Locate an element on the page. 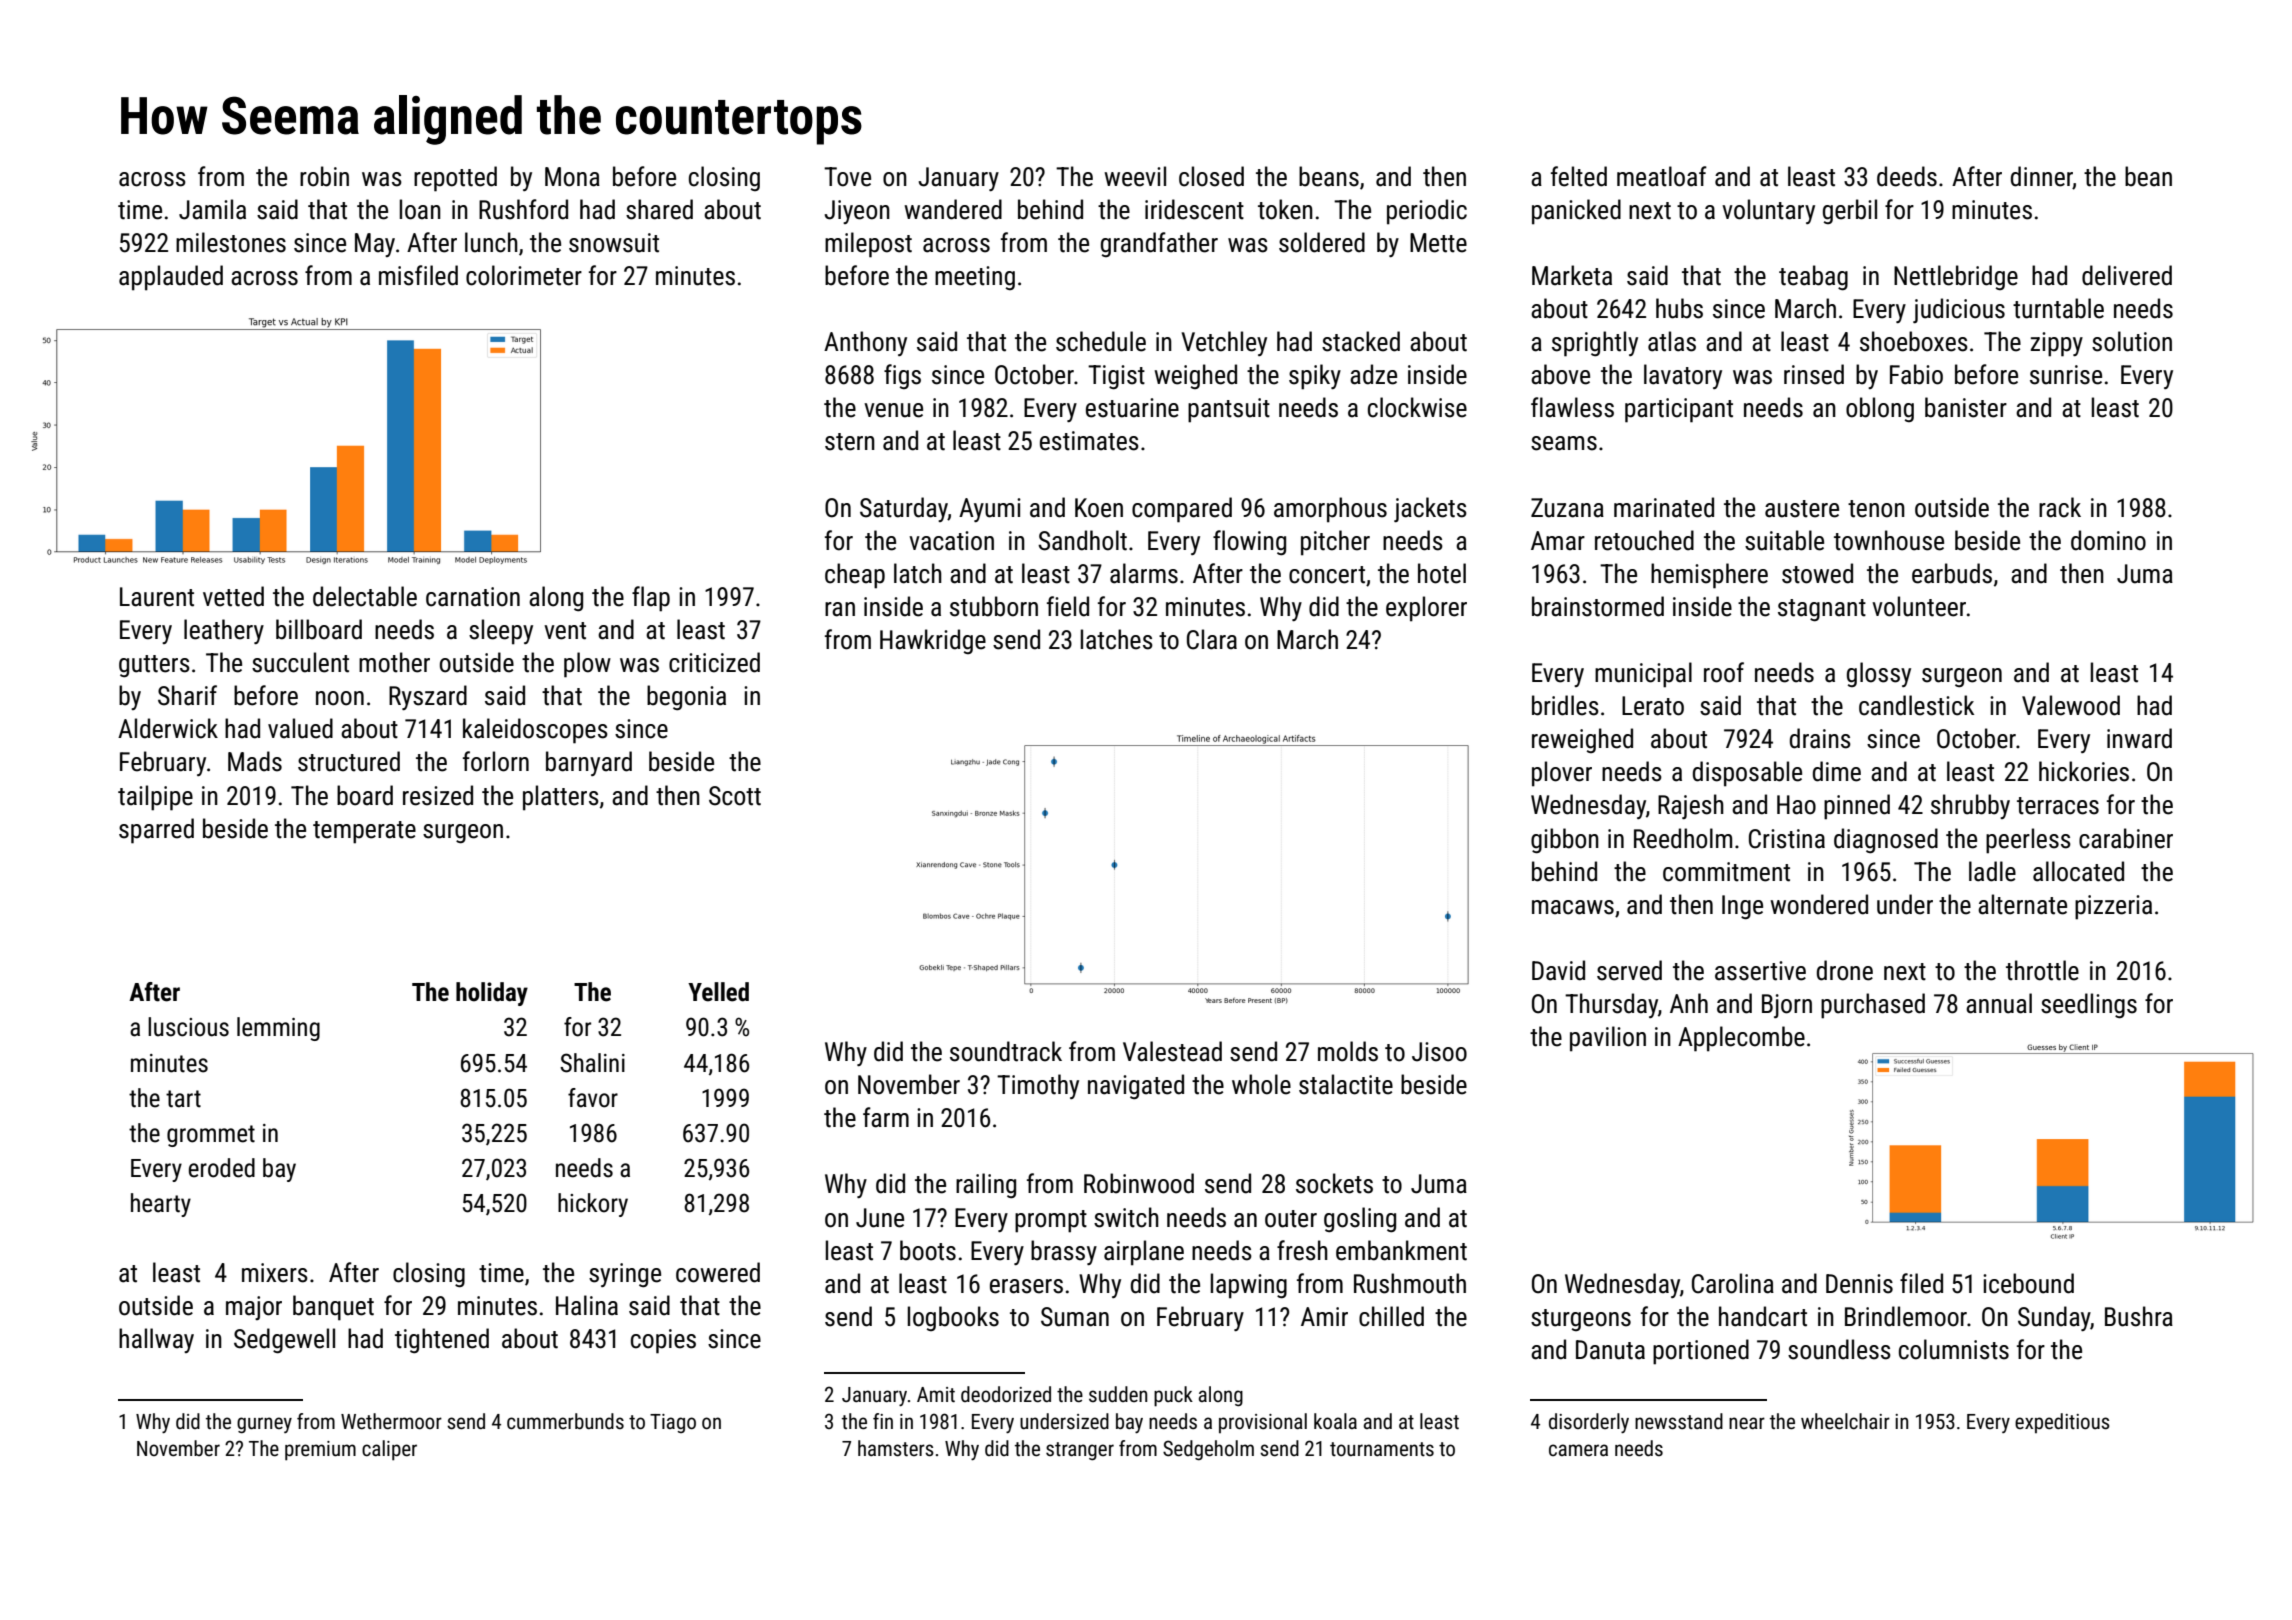  sparred is located at coordinates (156, 831).
